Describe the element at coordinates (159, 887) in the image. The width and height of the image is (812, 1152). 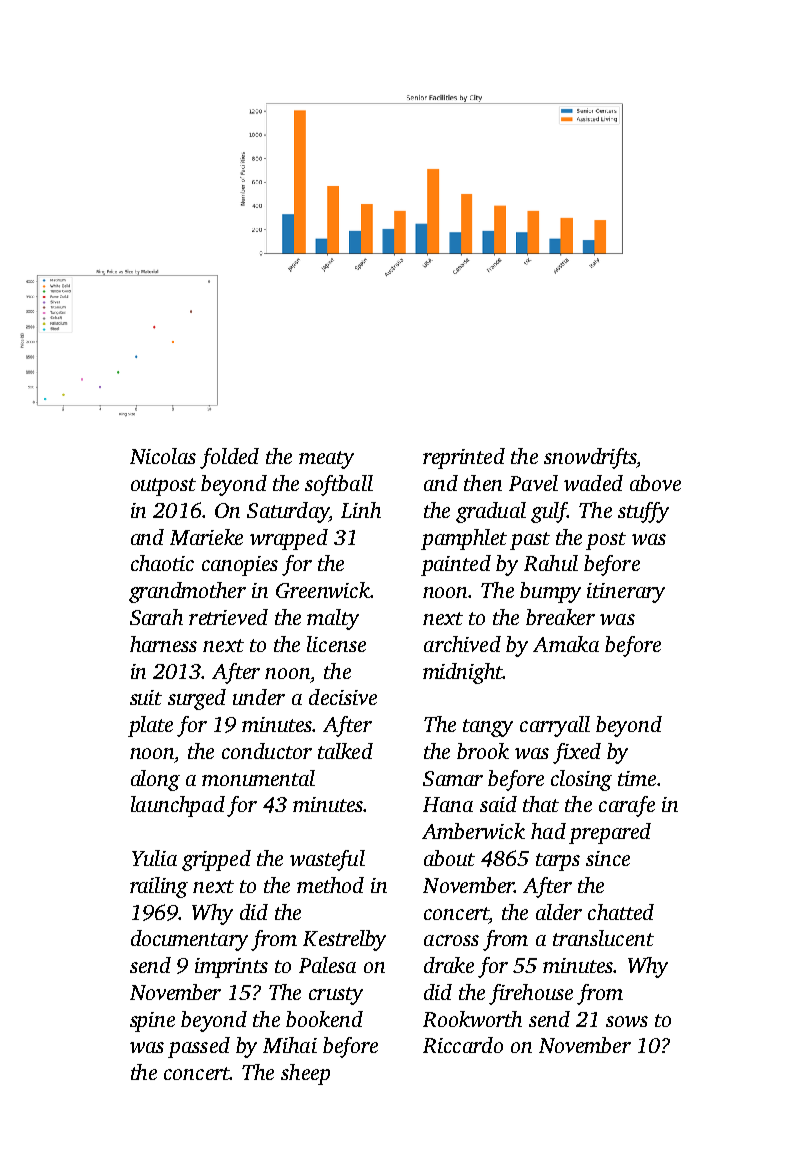
I see `railing` at that location.
